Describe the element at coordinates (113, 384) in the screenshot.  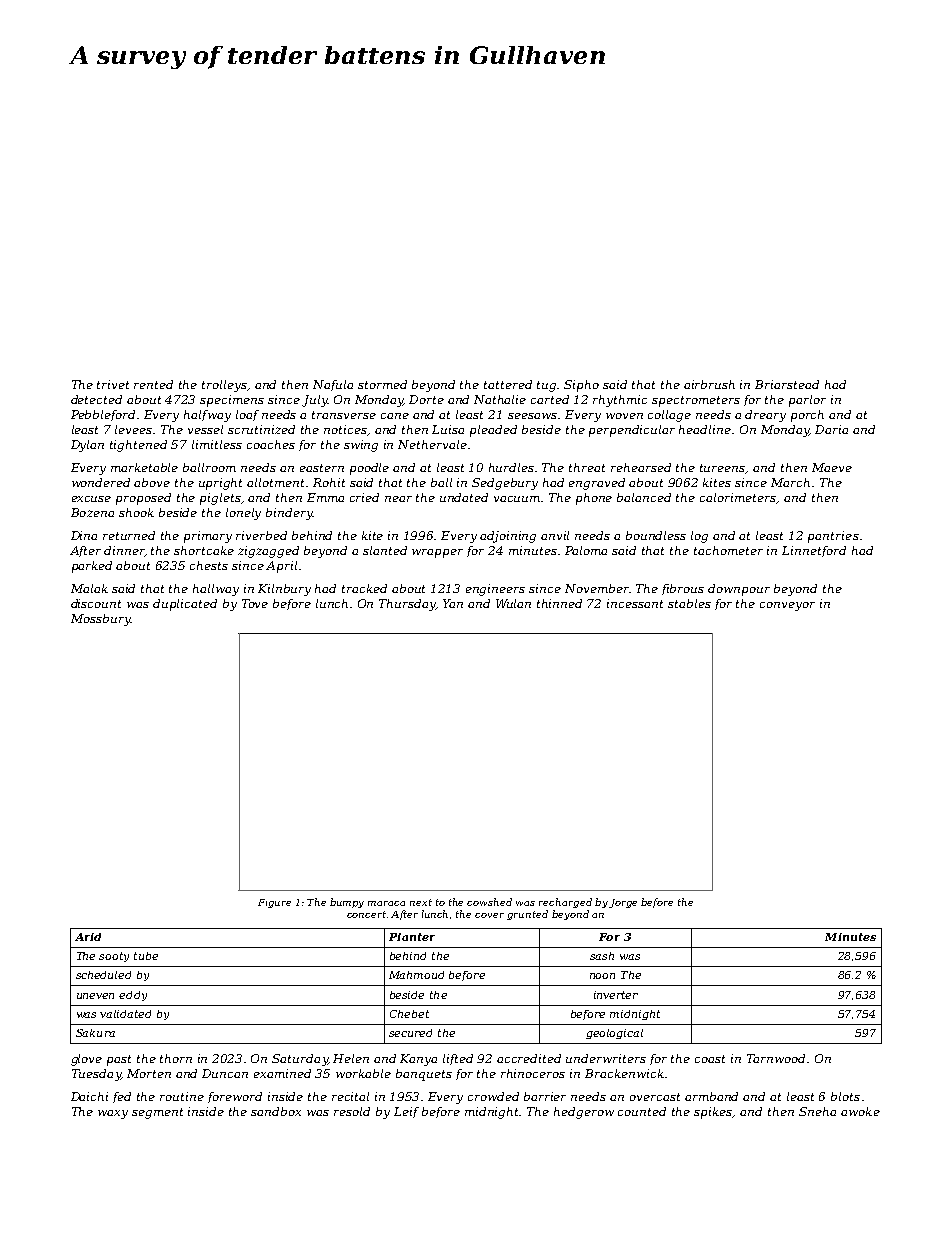
I see `trivet` at that location.
